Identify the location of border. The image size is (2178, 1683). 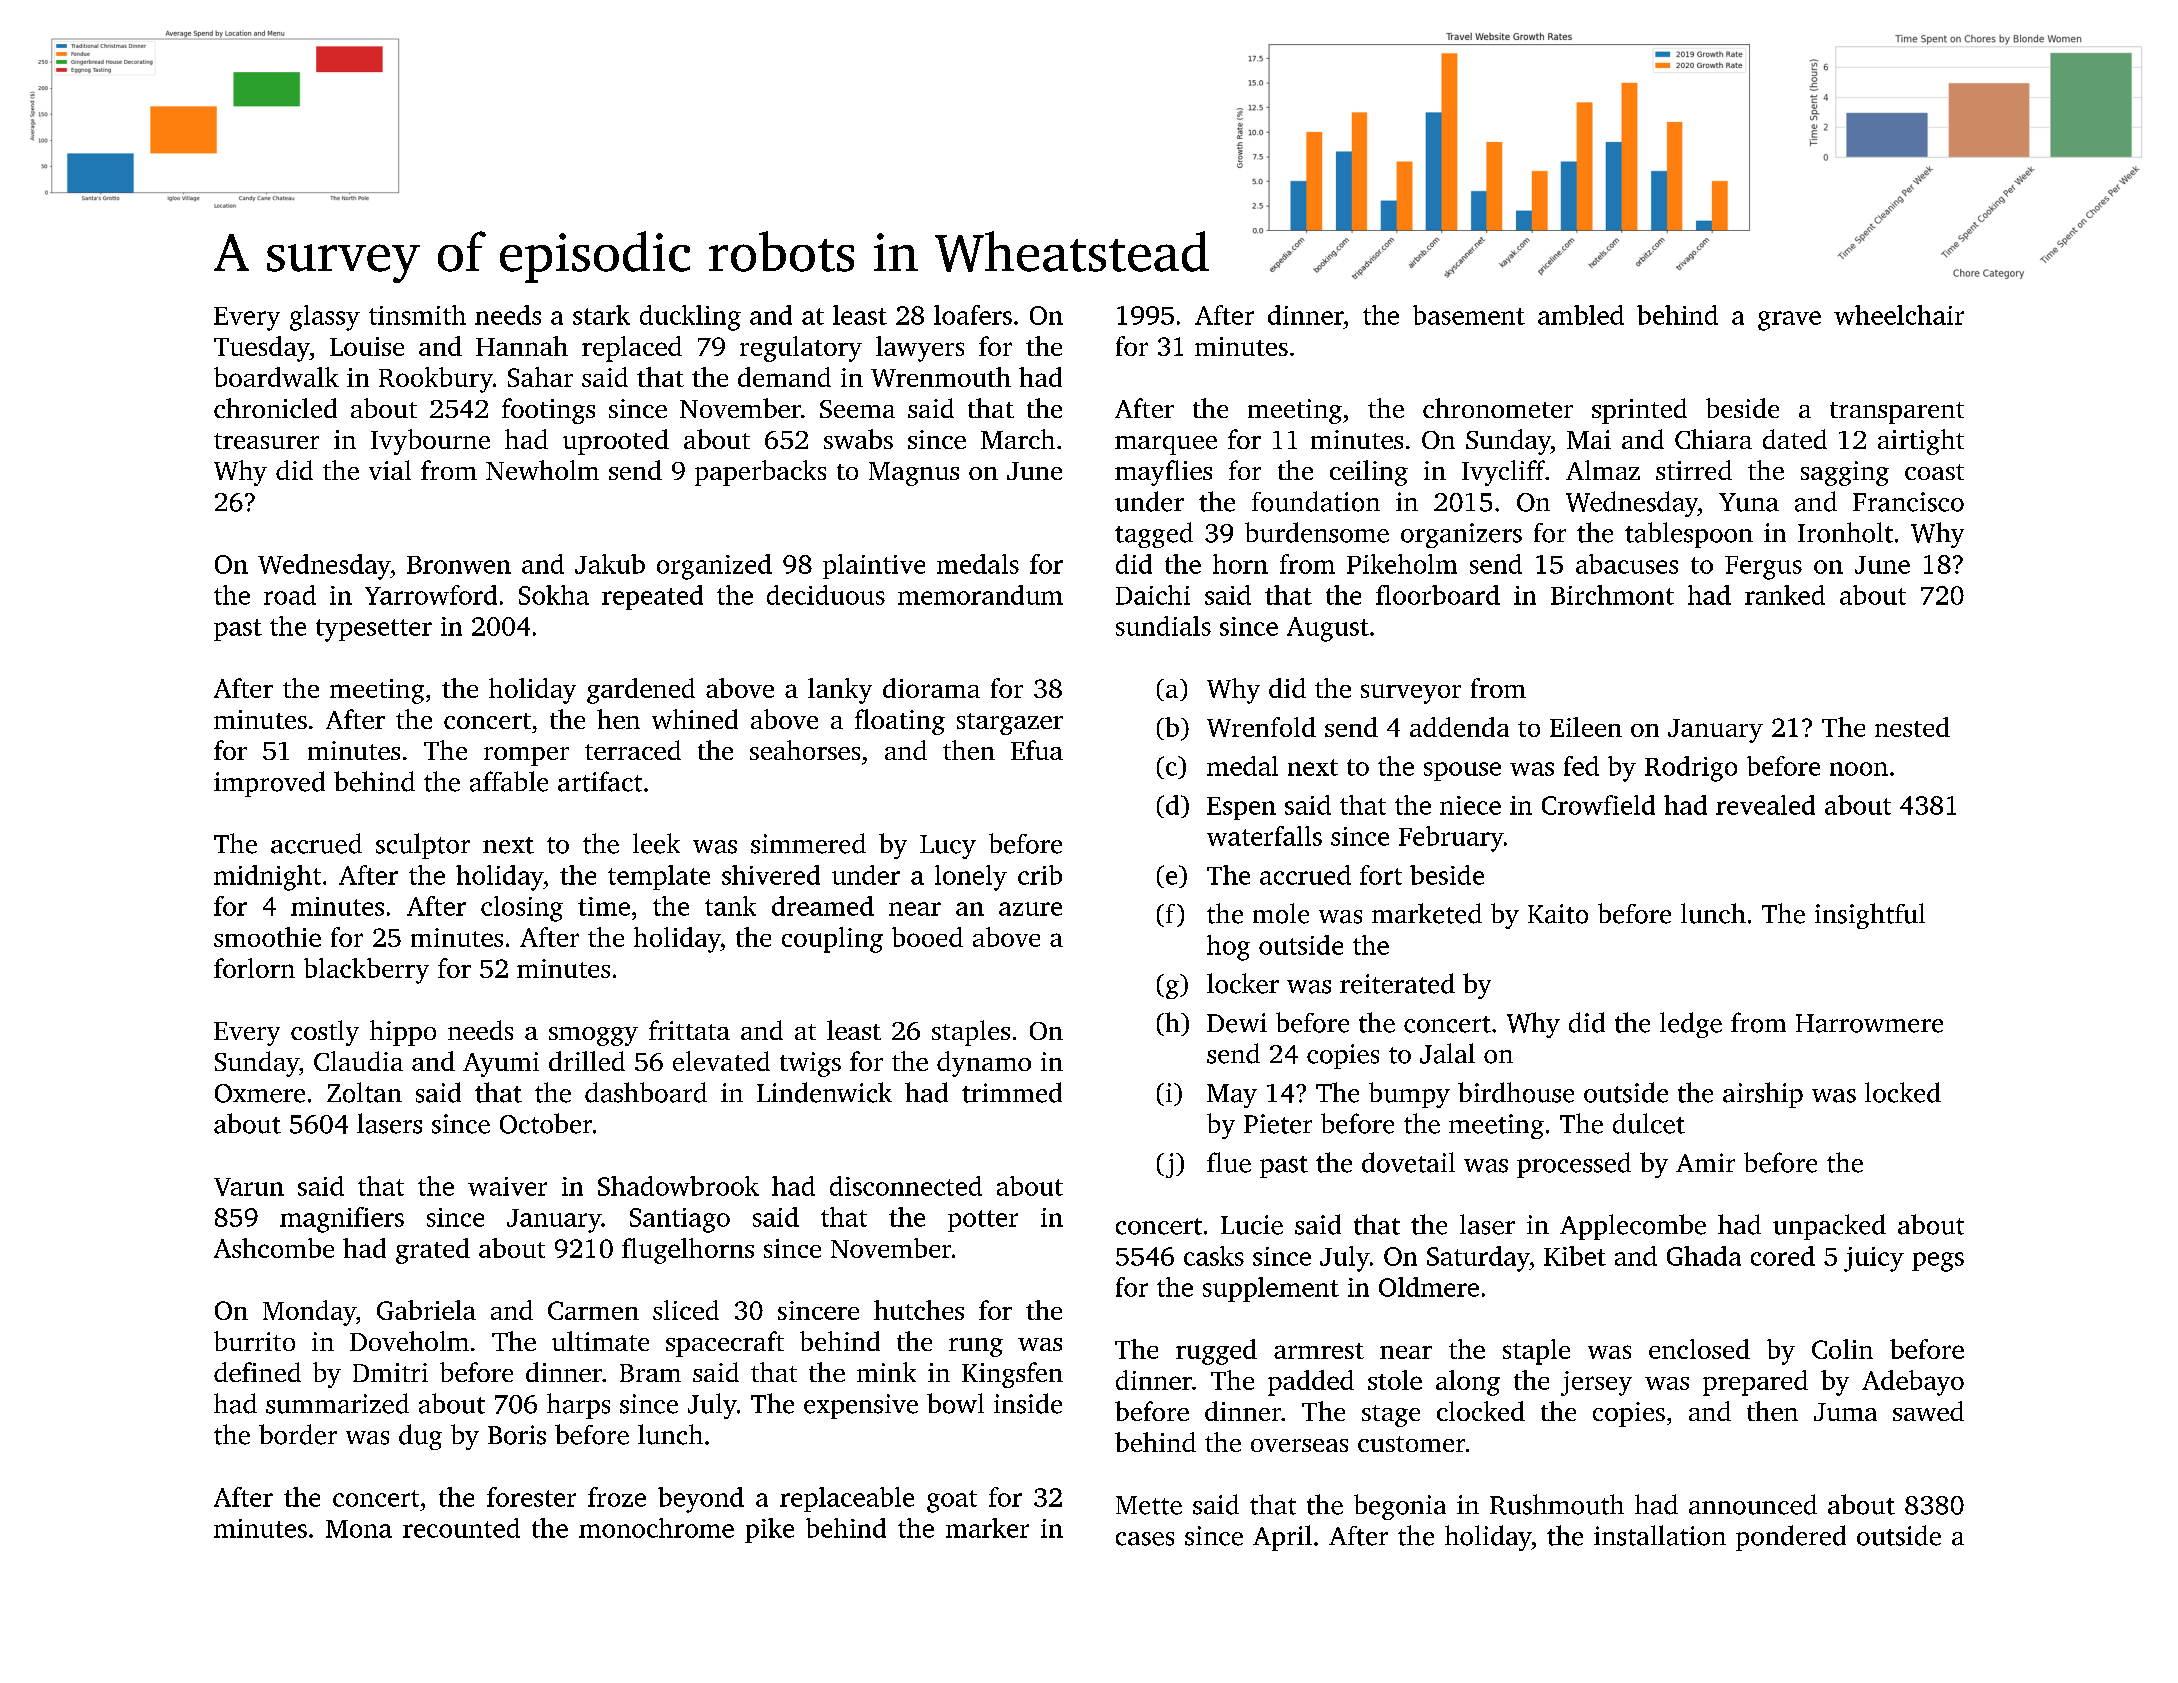
(298, 1434).
